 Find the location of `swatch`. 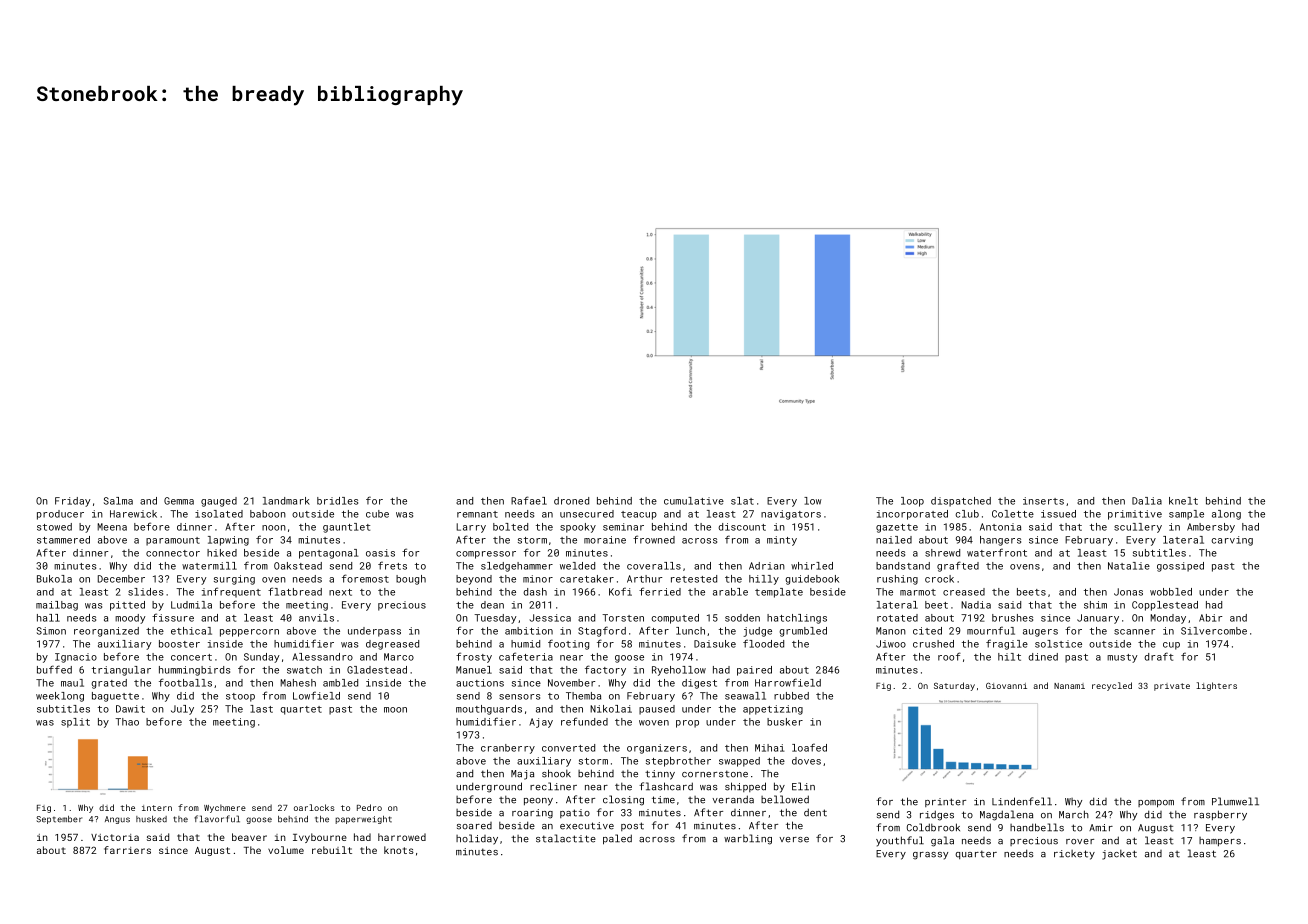

swatch is located at coordinates (304, 670).
